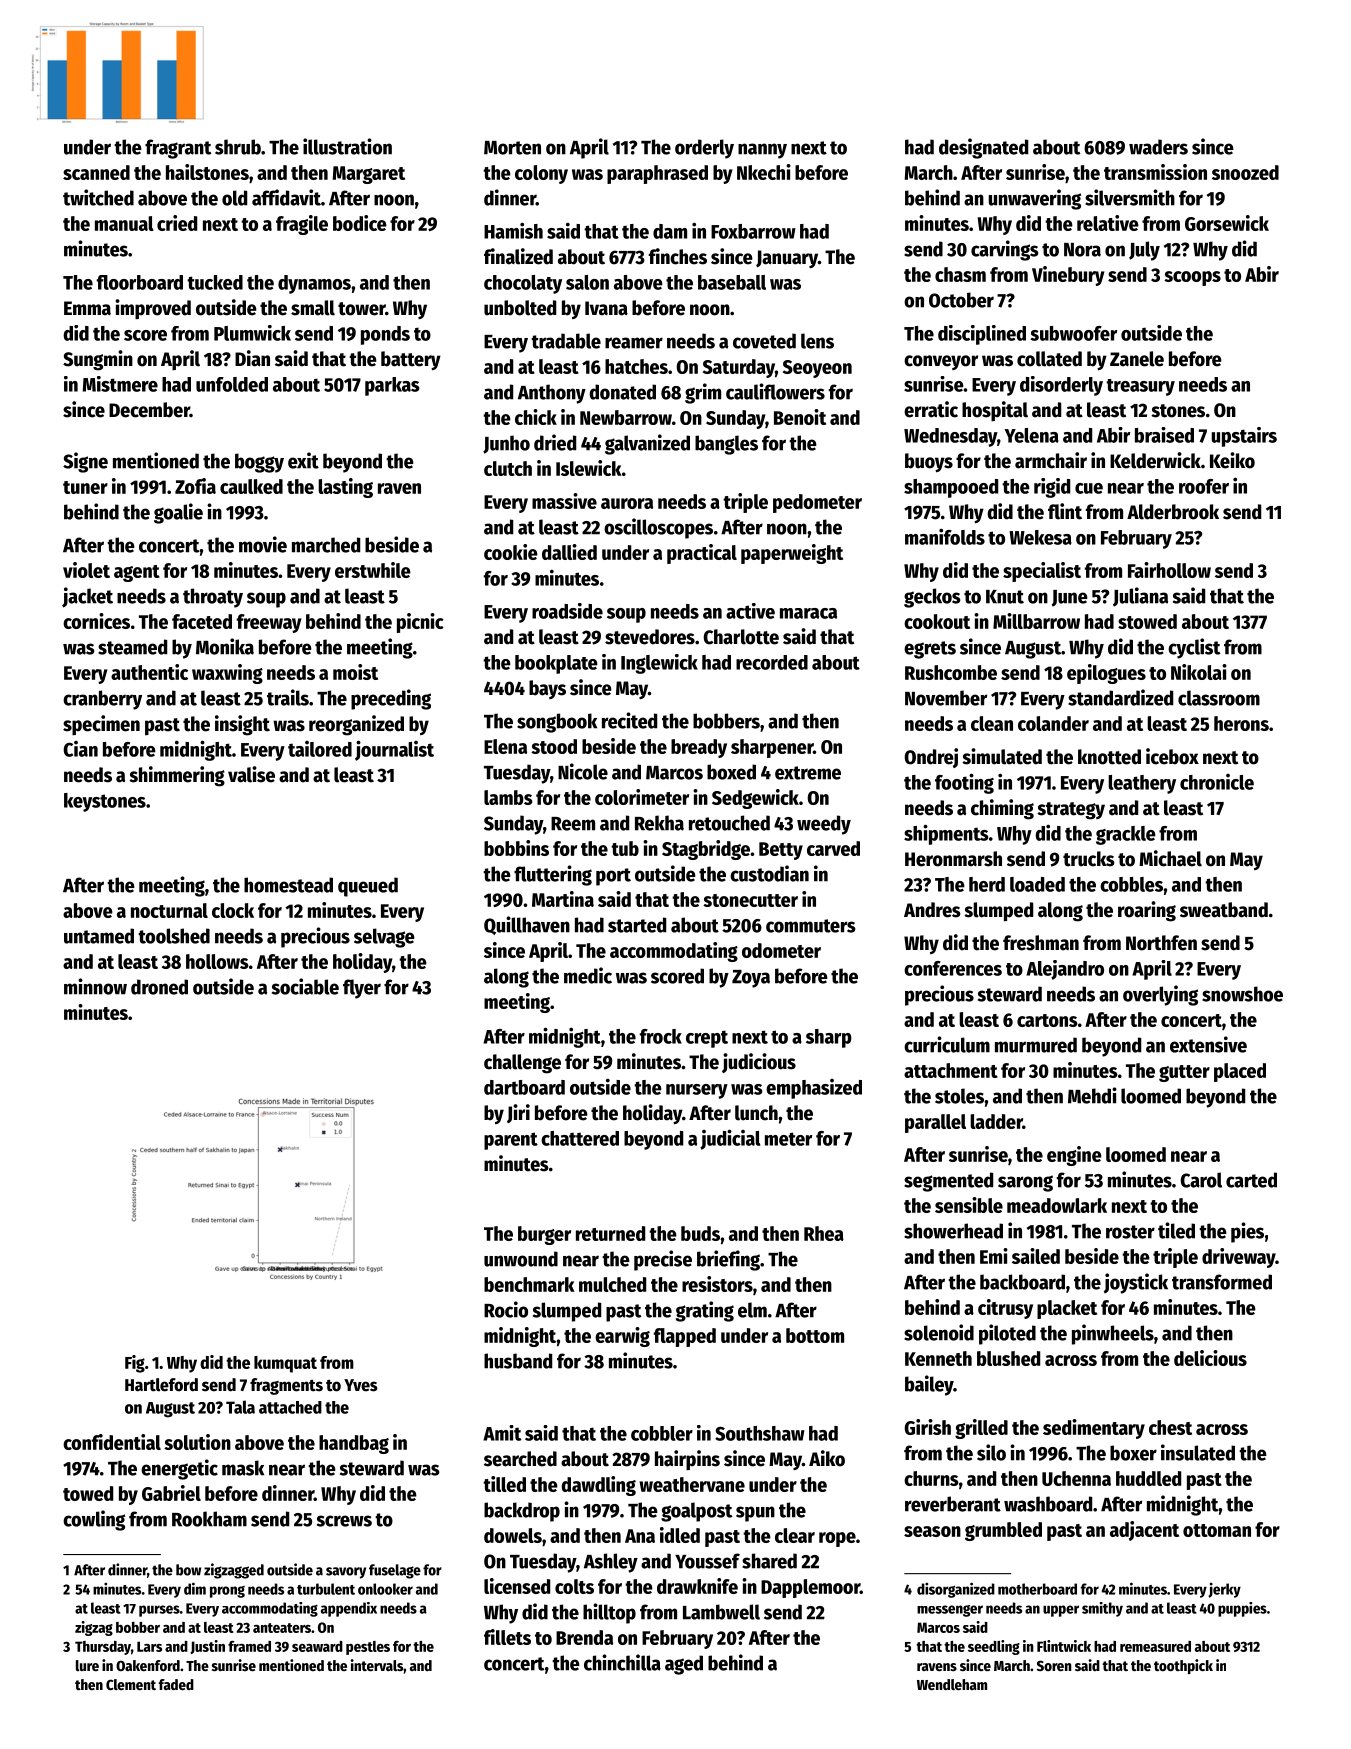 The height and width of the screenshot is (1749, 1351). Describe the element at coordinates (512, 148) in the screenshot. I see `Morten` at that location.
